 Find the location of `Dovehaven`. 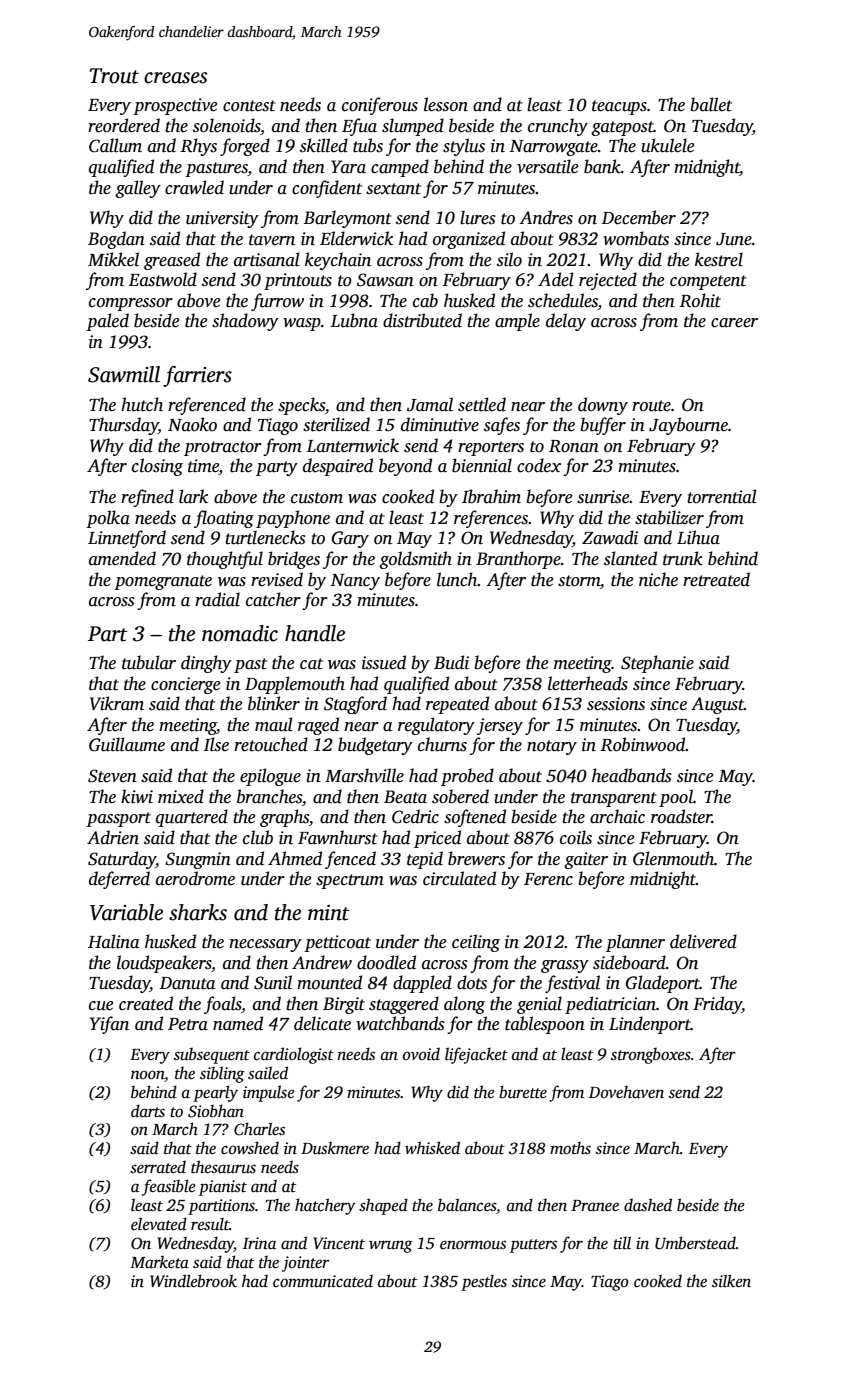

Dovehaven is located at coordinates (626, 1092).
